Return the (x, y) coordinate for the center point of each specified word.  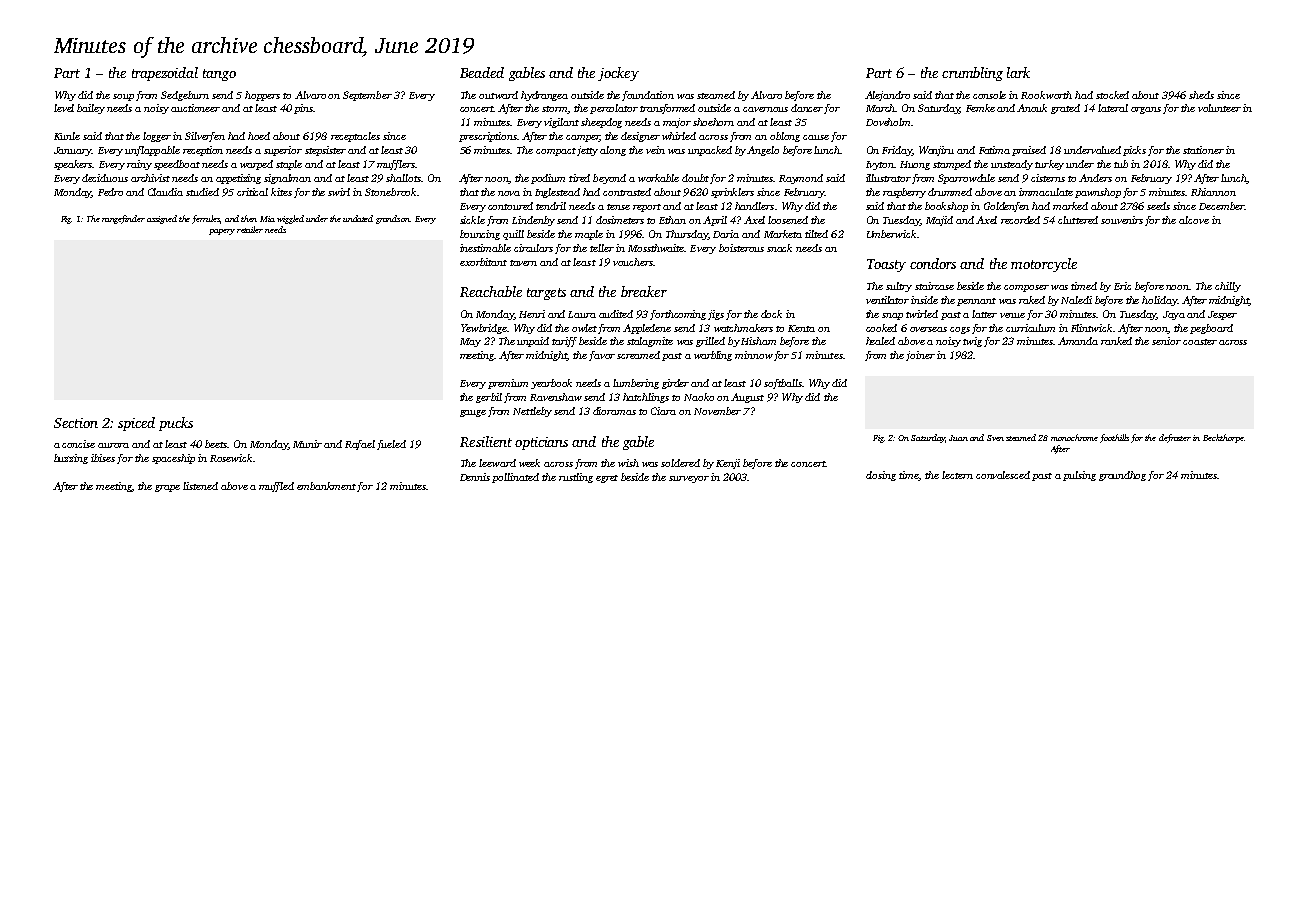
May (470, 342)
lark (1018, 72)
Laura (582, 314)
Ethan (672, 220)
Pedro (110, 192)
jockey (618, 74)
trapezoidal (165, 74)
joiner (920, 356)
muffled (276, 487)
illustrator (888, 178)
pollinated (515, 478)
